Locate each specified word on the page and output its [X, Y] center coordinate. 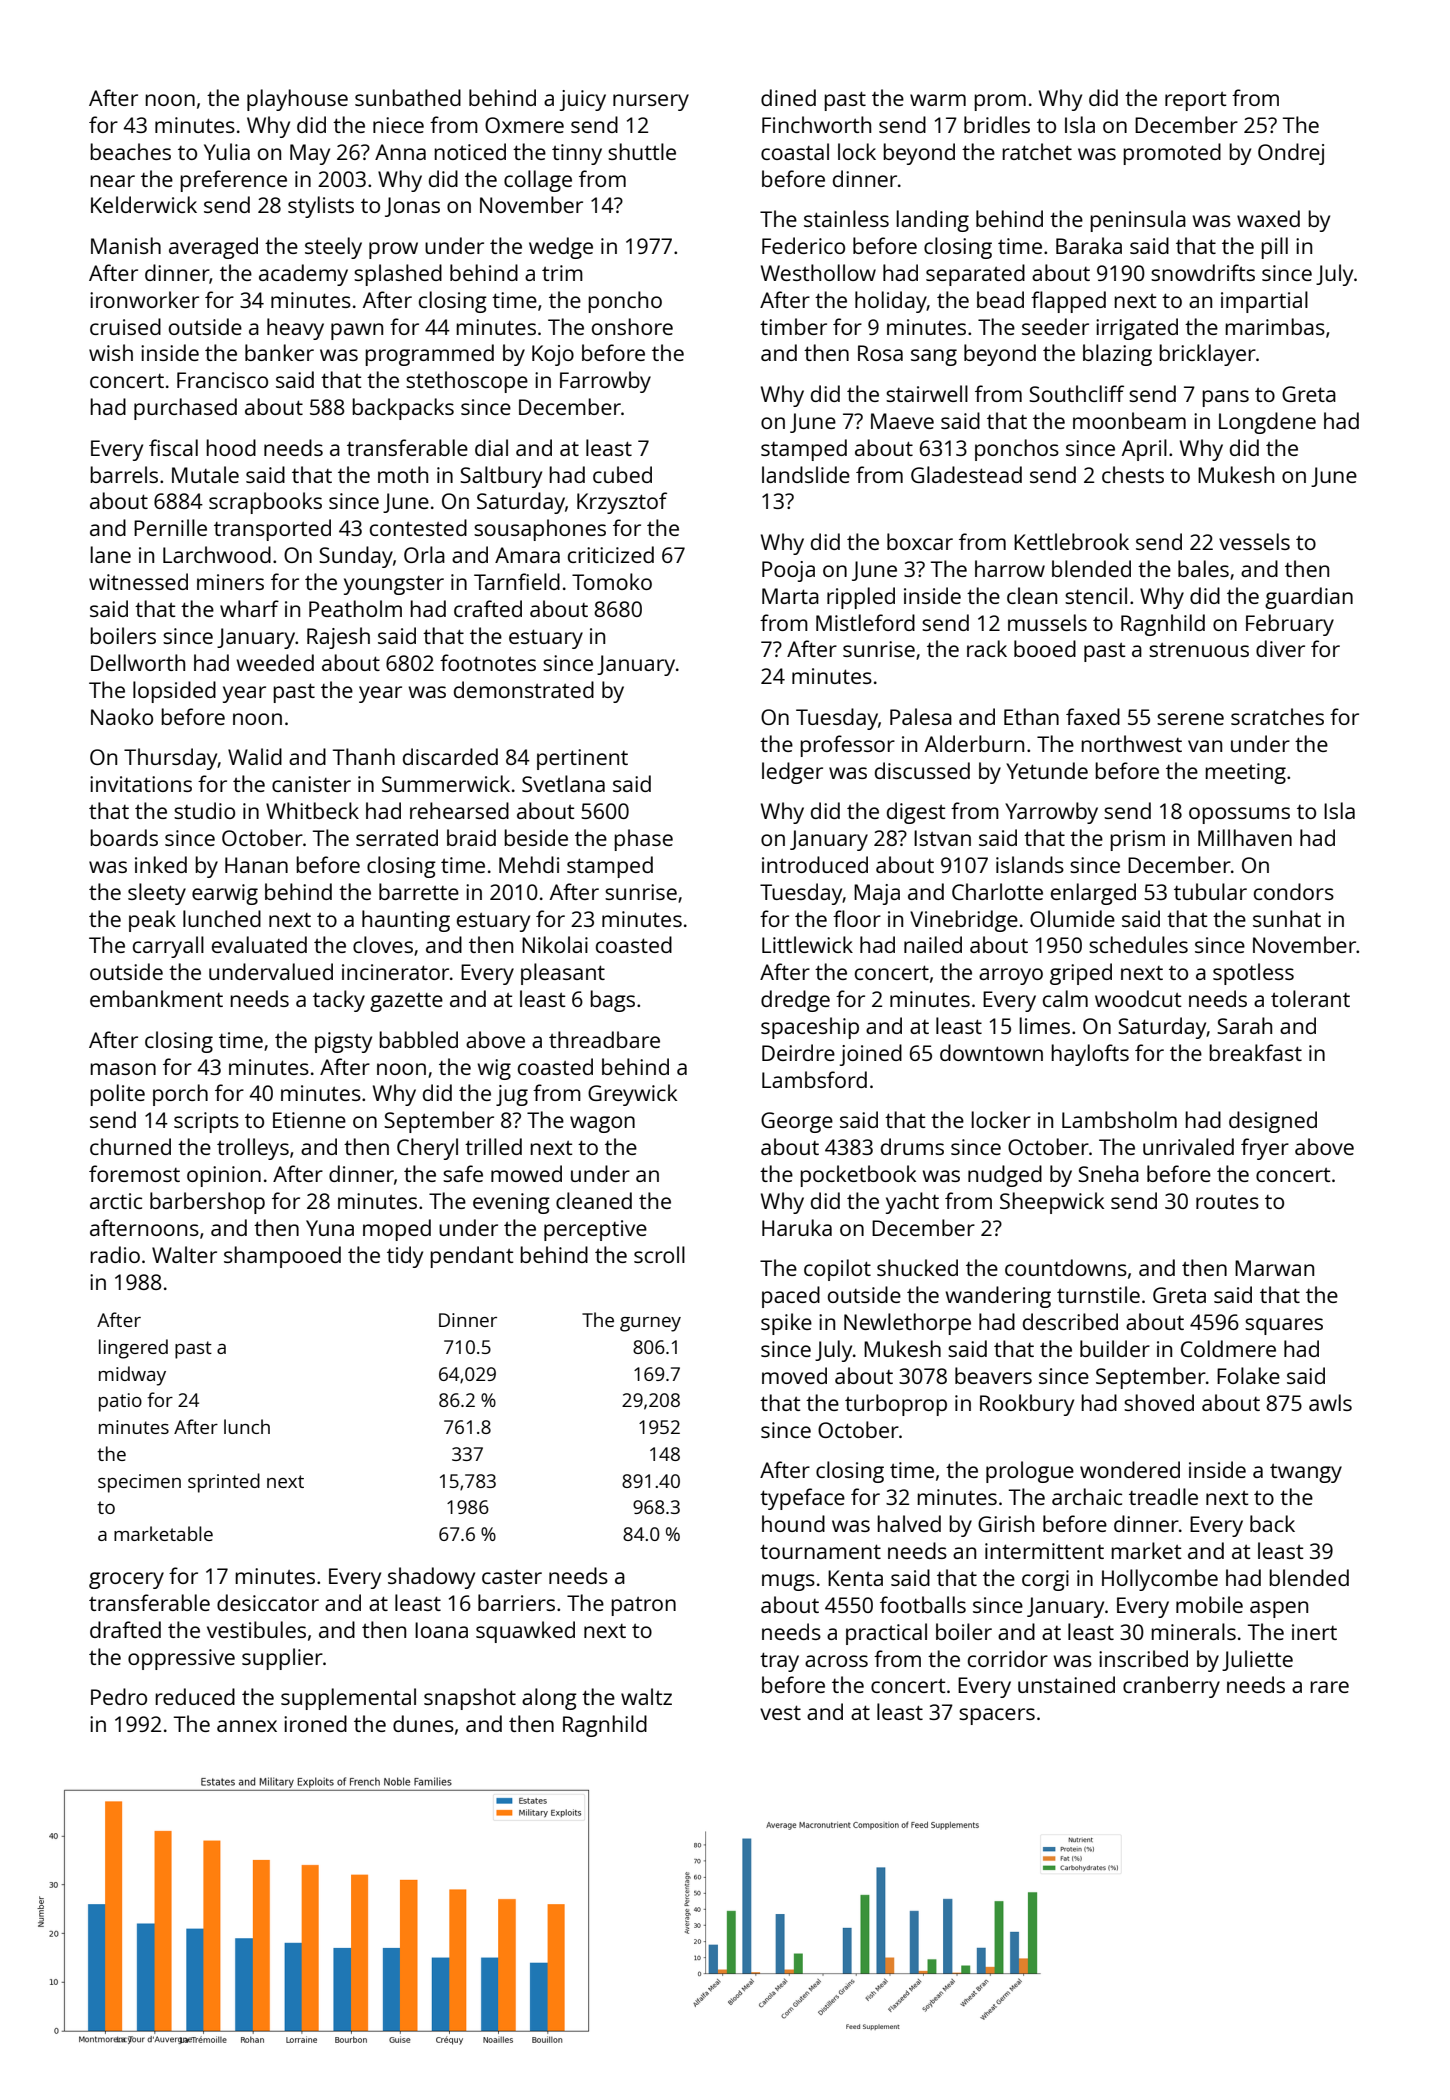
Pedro [119, 1696]
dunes [423, 1723]
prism [1137, 840]
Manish [126, 245]
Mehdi [529, 864]
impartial [1264, 302]
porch [180, 1095]
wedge [561, 248]
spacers [997, 1716]
